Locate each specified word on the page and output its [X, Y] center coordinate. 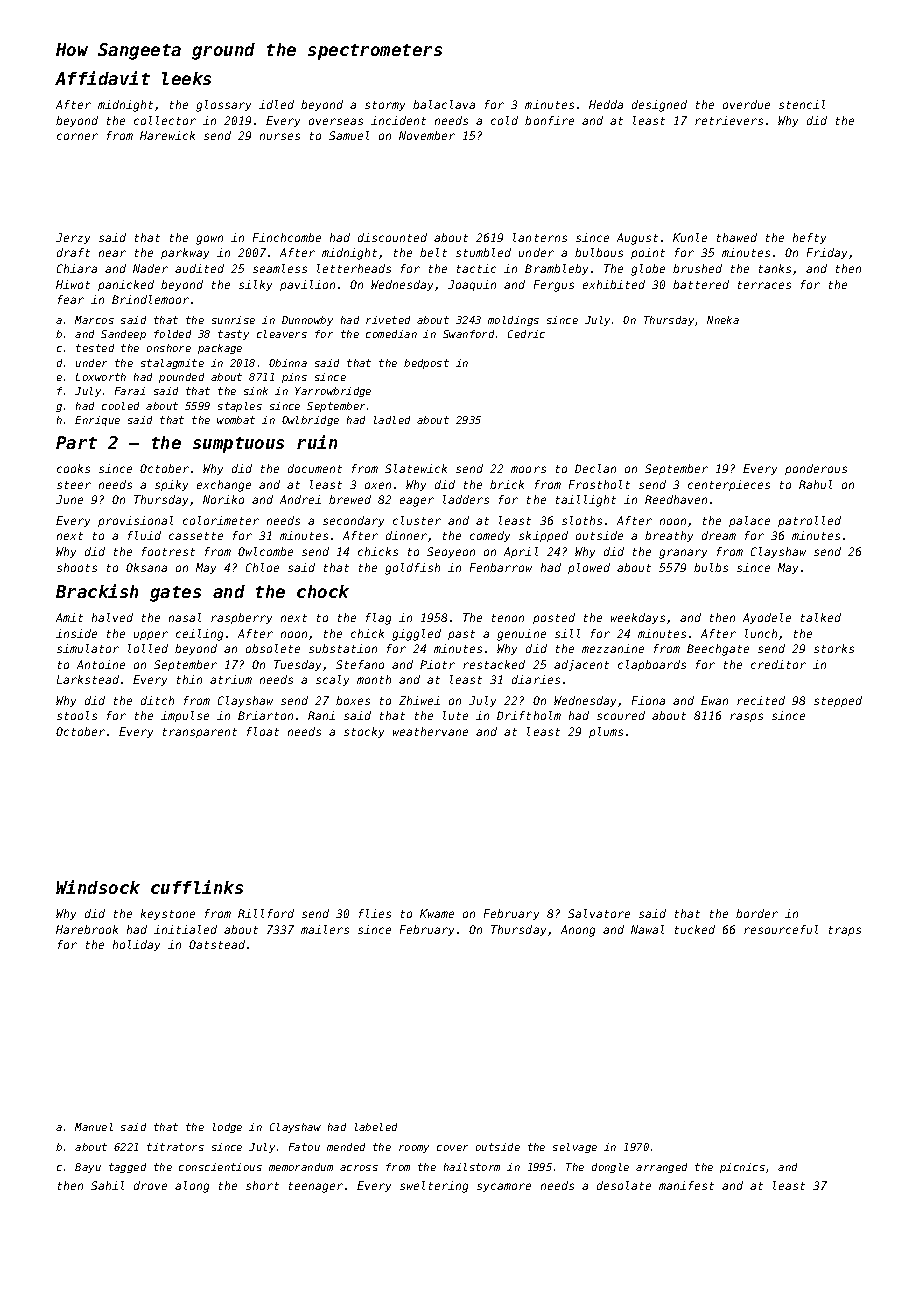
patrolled [809, 521]
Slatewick [416, 468]
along [192, 1187]
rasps [746, 717]
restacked [494, 664]
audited [199, 268]
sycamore [504, 1187]
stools [77, 715]
